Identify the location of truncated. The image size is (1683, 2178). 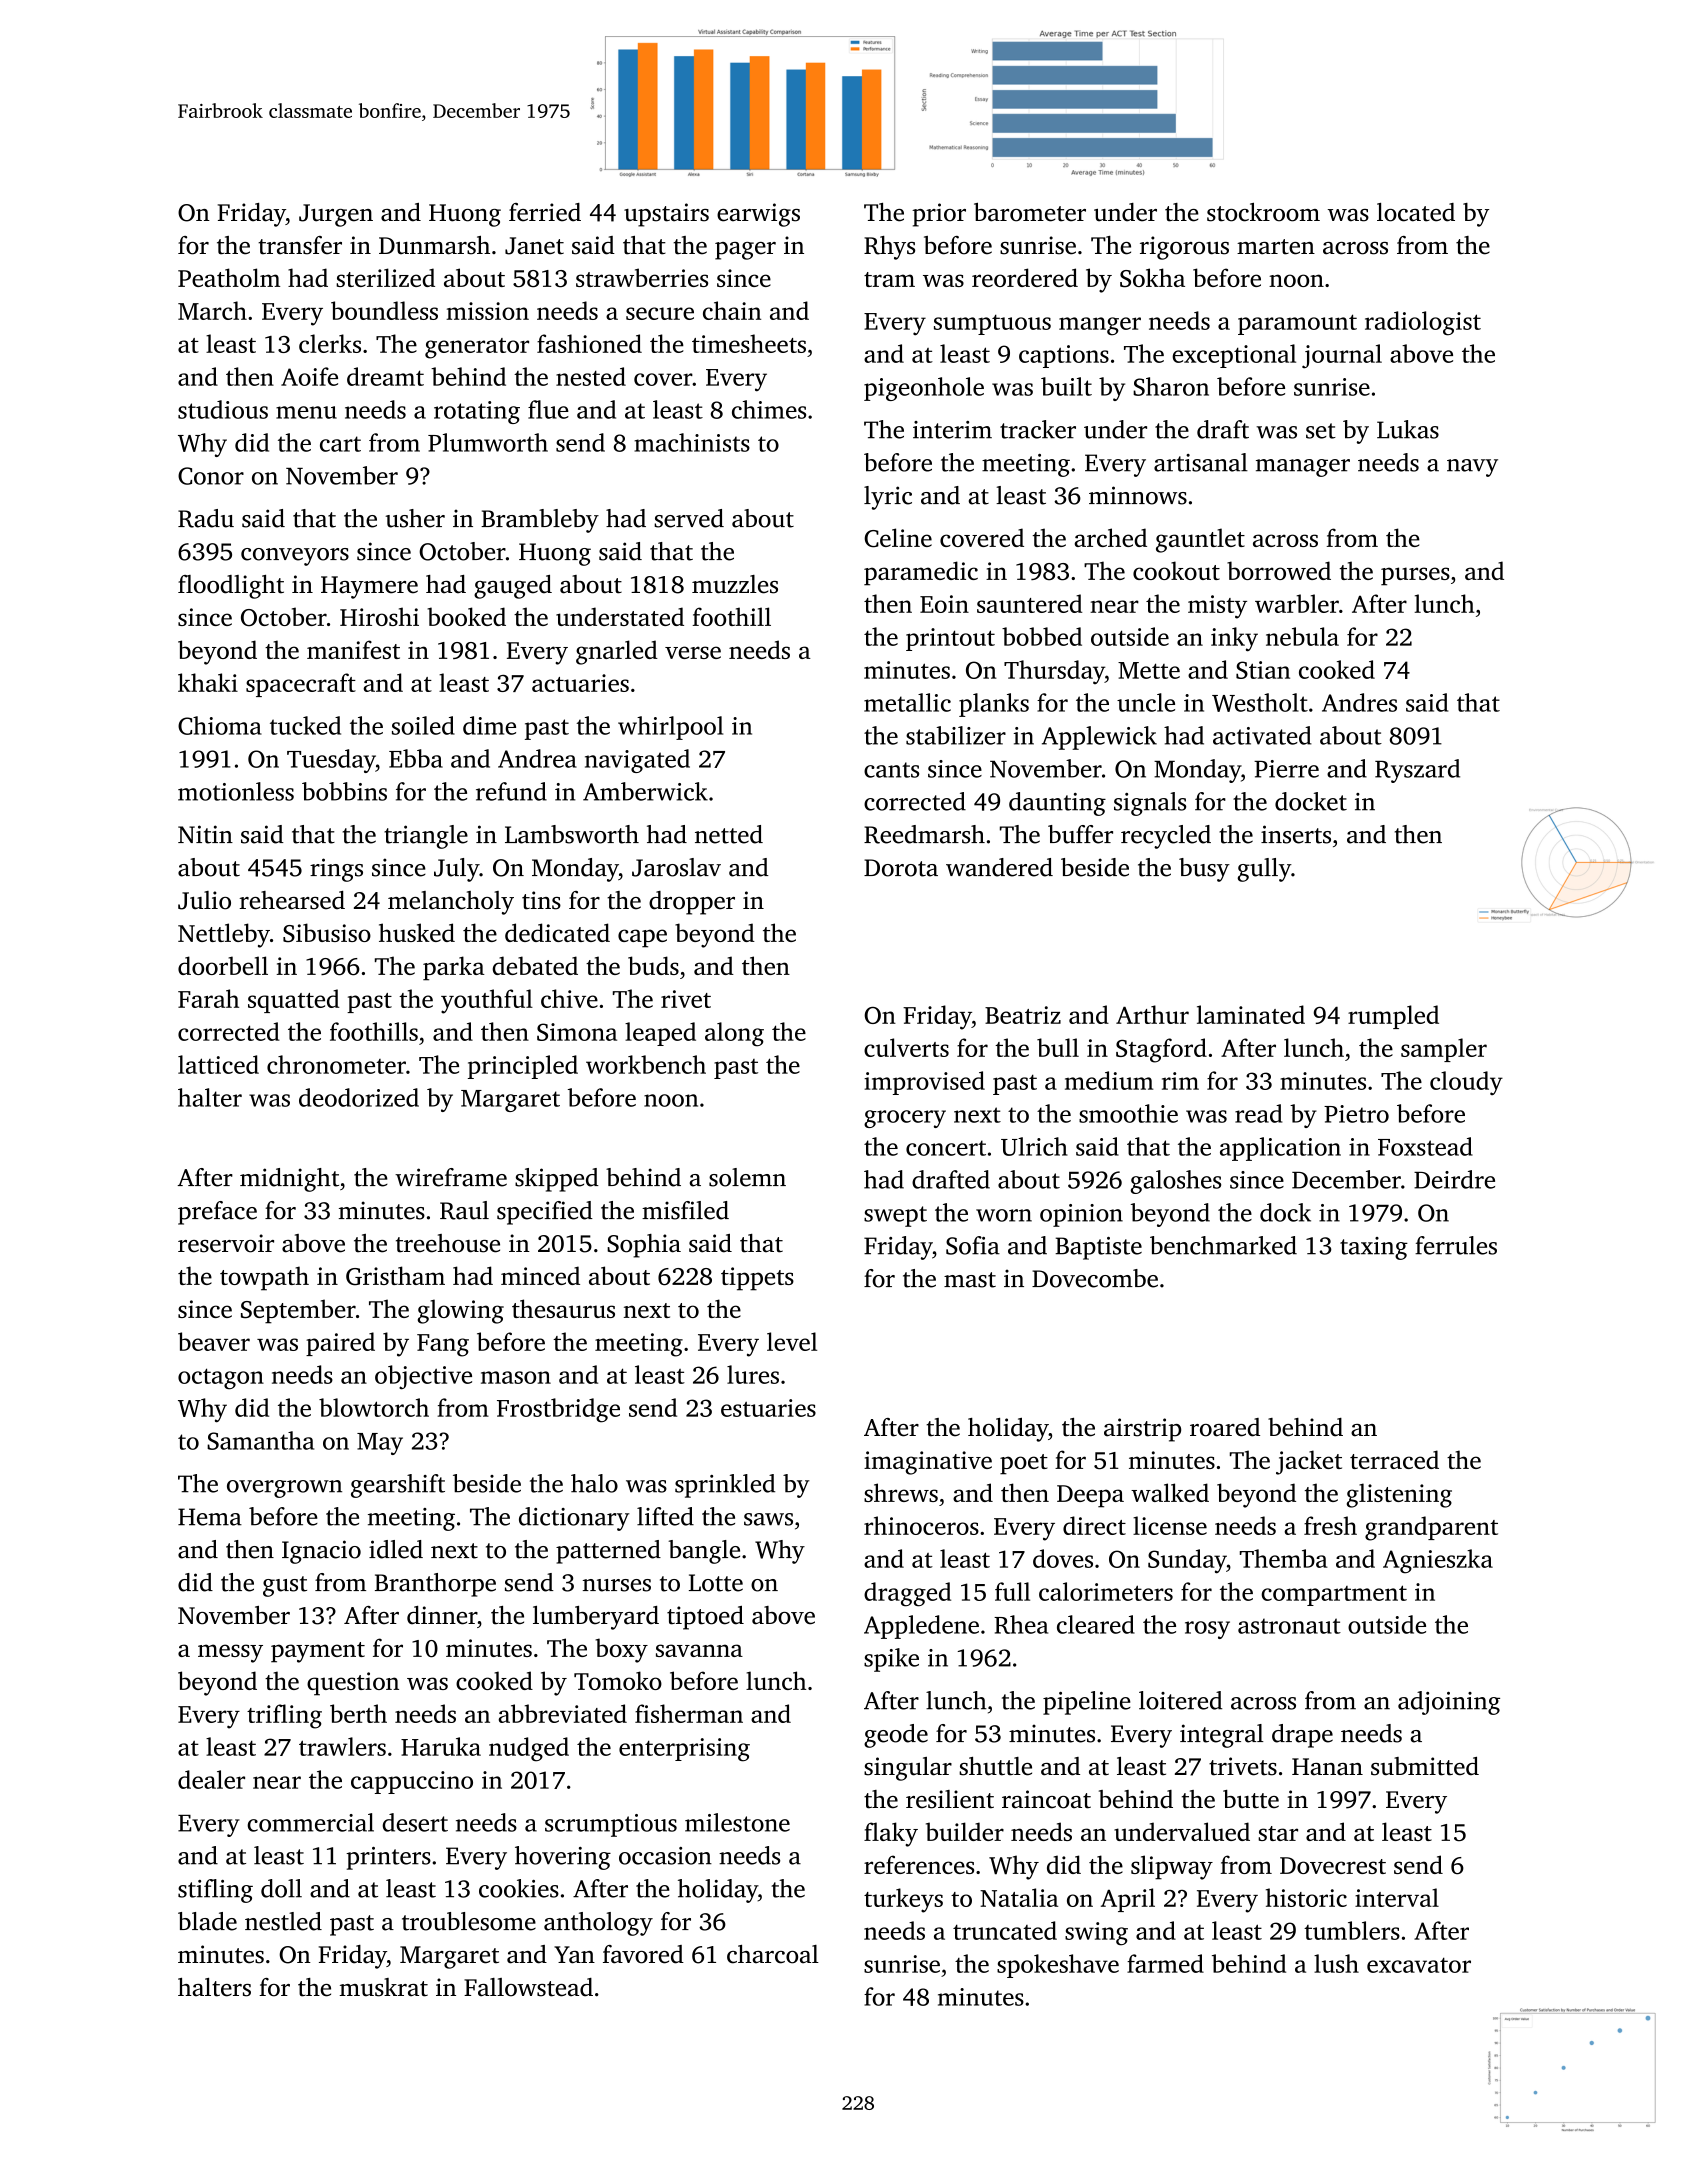
(1005, 1930).
